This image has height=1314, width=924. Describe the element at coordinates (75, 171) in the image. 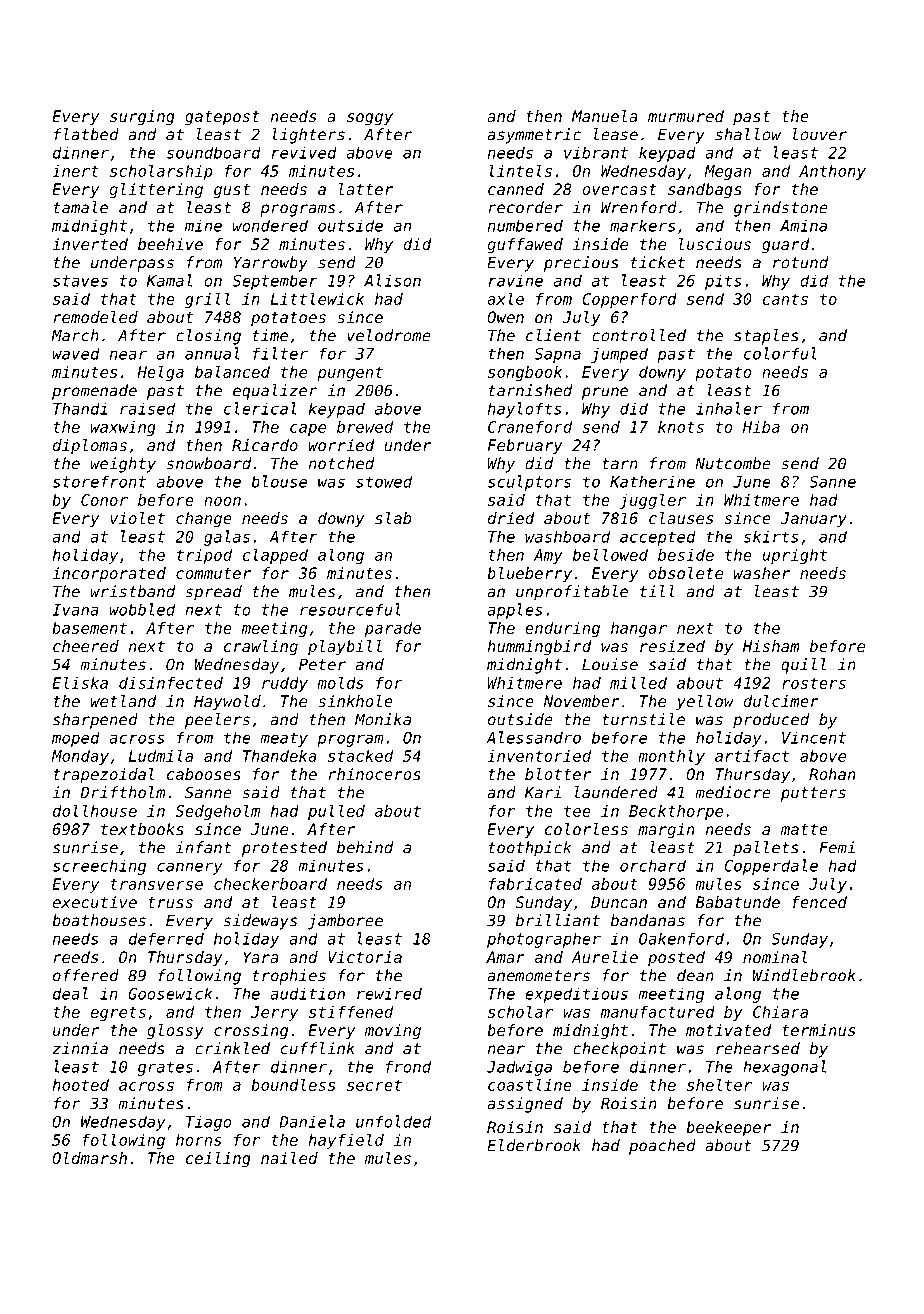

I see `inert` at that location.
